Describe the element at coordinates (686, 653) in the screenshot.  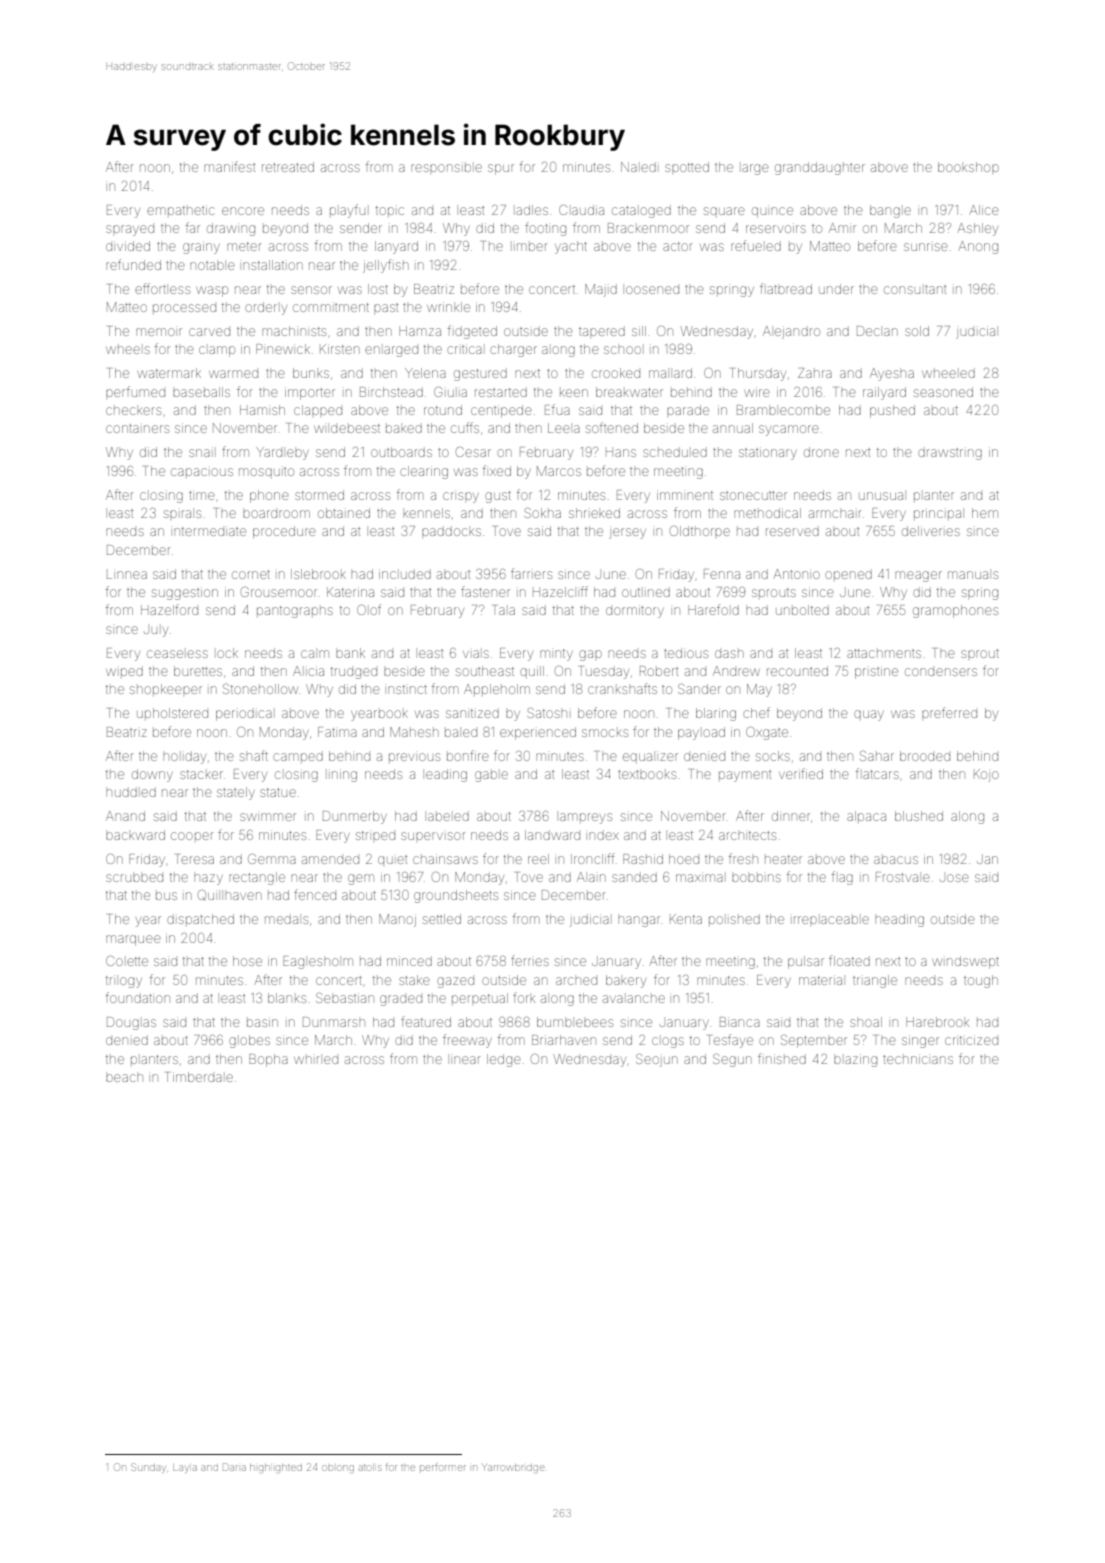
I see `tedious` at that location.
